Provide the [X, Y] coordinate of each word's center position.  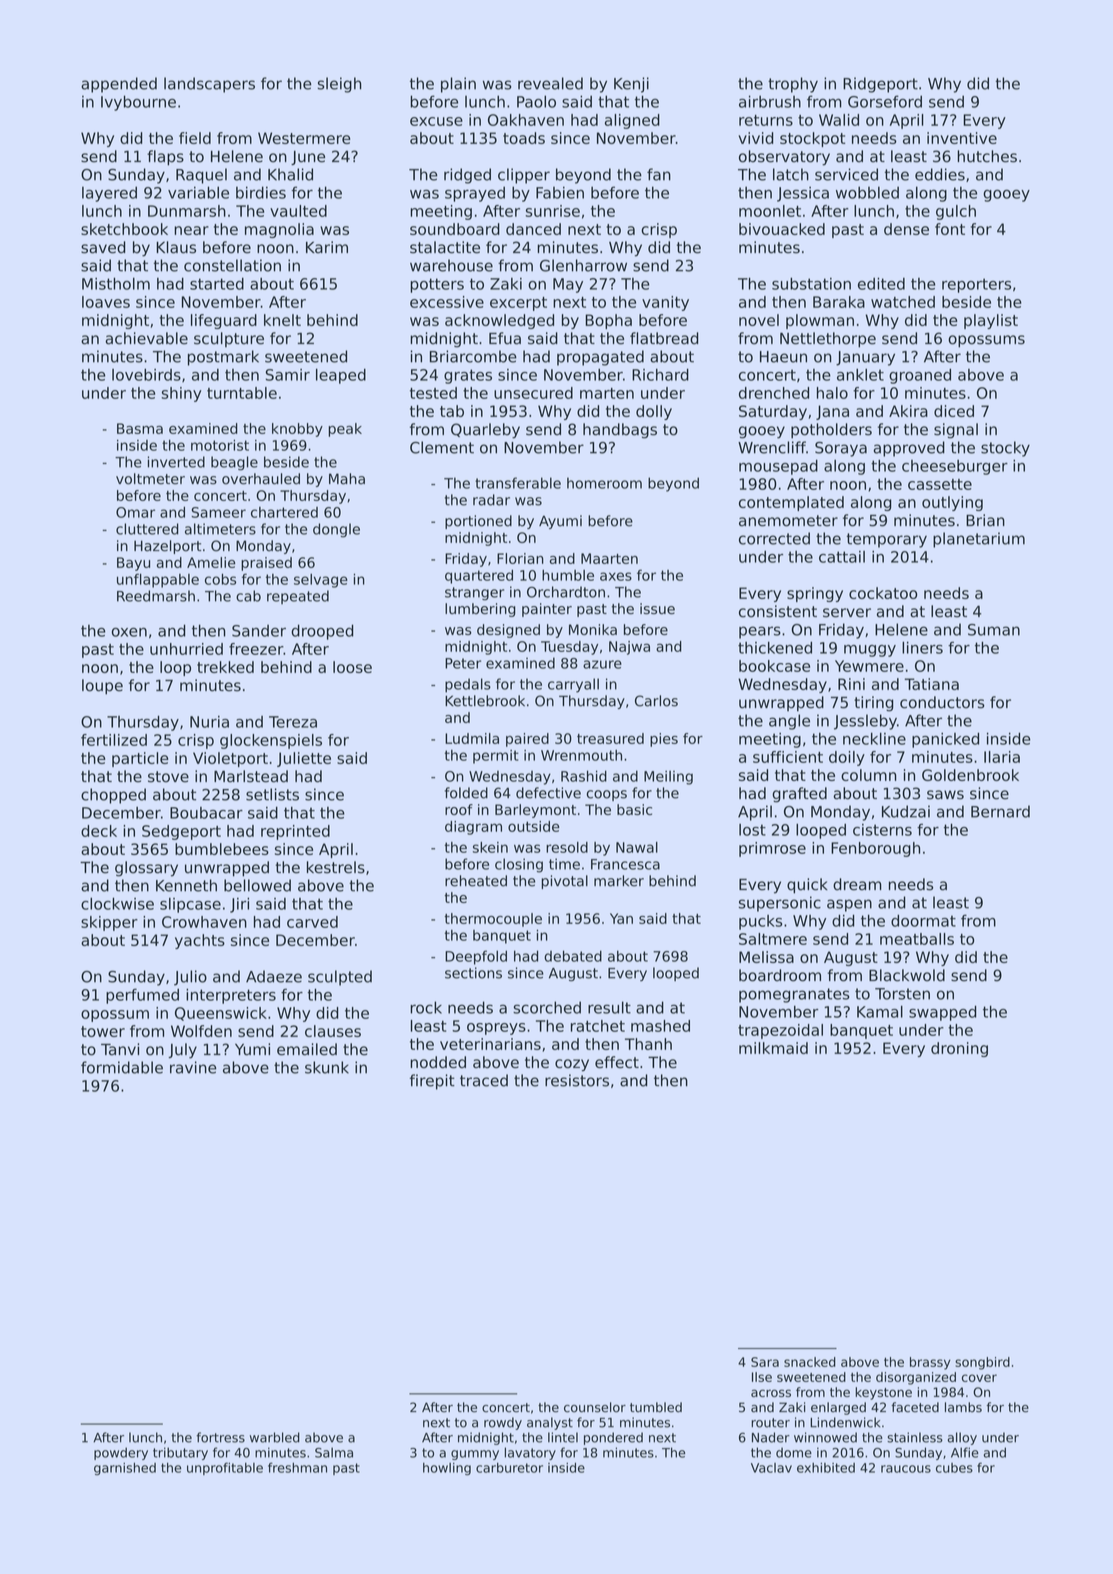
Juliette [304, 759]
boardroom [780, 975]
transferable [518, 483]
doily [847, 758]
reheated [476, 881]
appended [119, 85]
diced [954, 411]
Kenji [631, 85]
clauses [333, 1031]
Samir [288, 375]
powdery [121, 1453]
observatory [784, 158]
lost [752, 830]
